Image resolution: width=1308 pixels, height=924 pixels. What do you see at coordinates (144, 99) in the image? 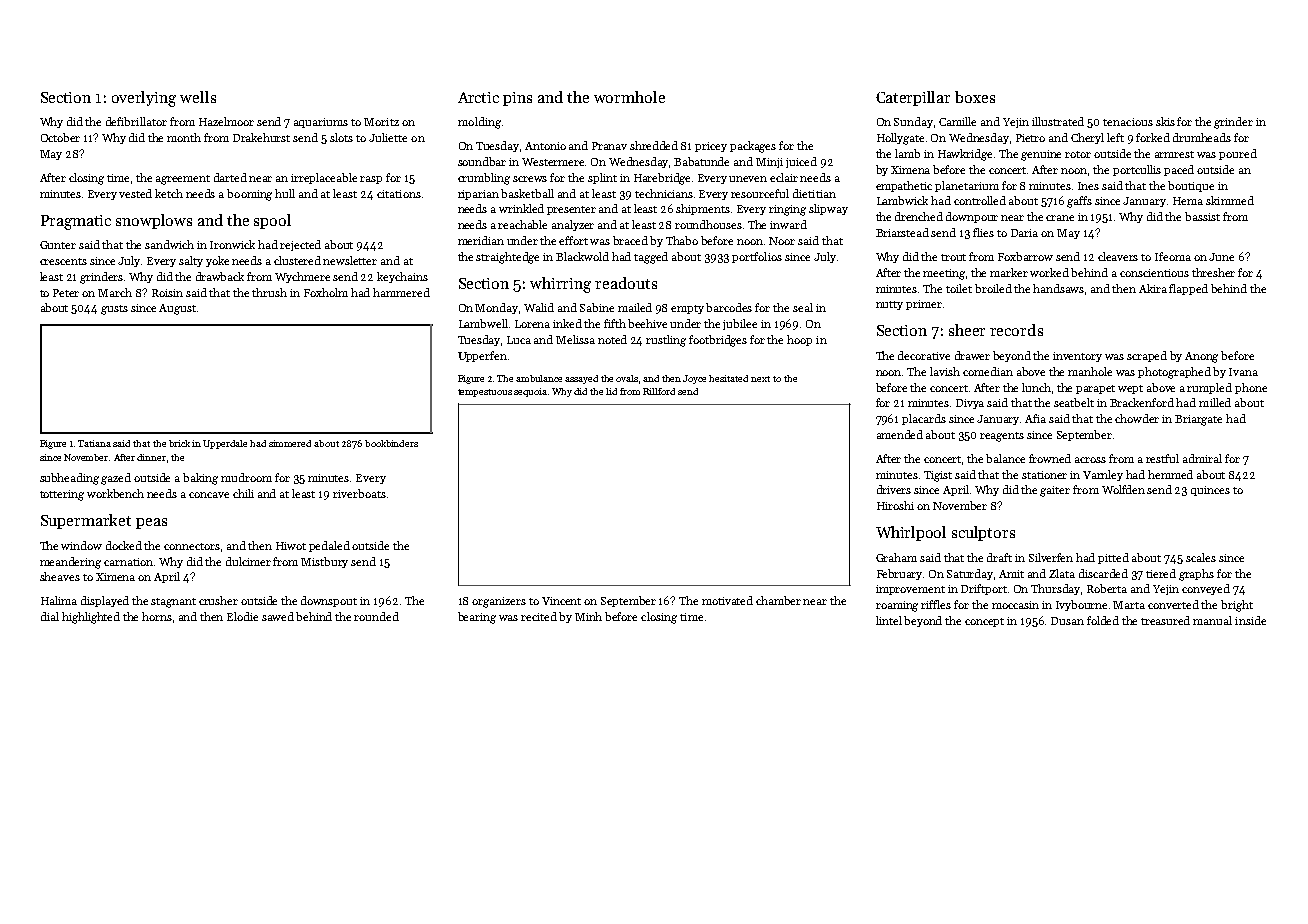
I see `overlying` at bounding box center [144, 99].
